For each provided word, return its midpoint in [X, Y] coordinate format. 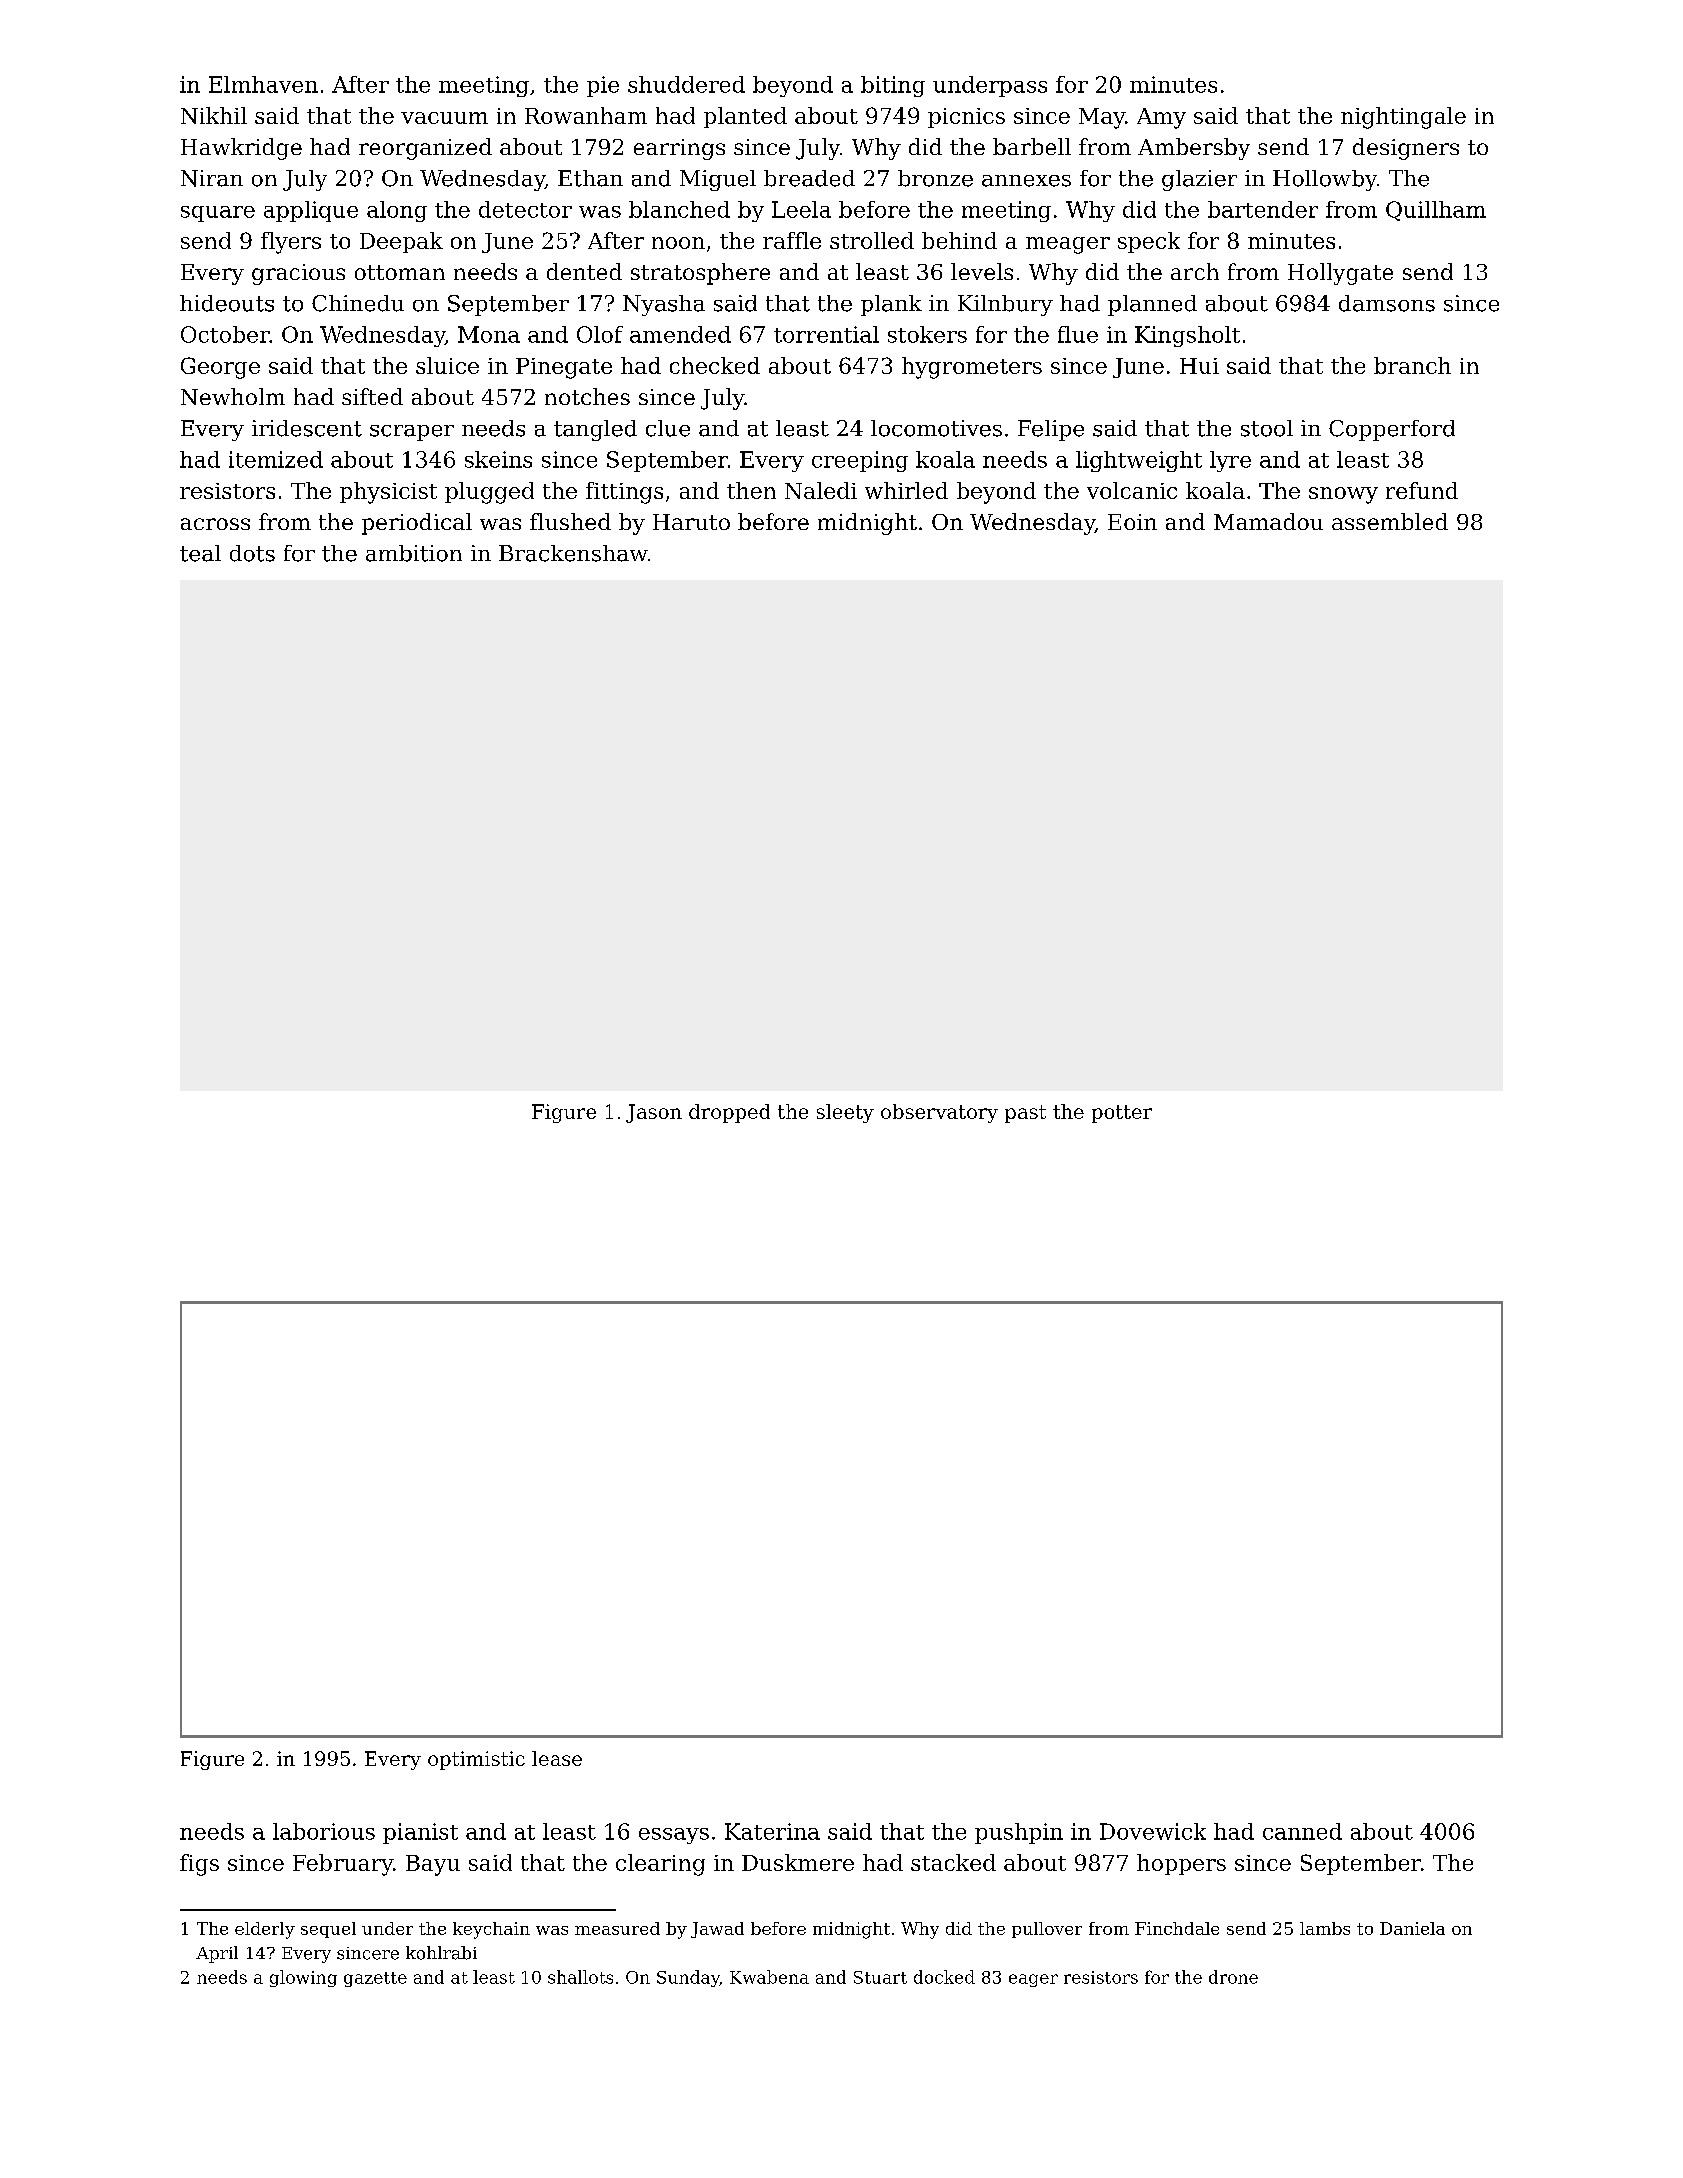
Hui [1199, 366]
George [220, 368]
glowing [303, 1978]
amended [680, 334]
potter [1122, 1114]
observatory [939, 1113]
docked [944, 1977]
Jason [654, 1113]
